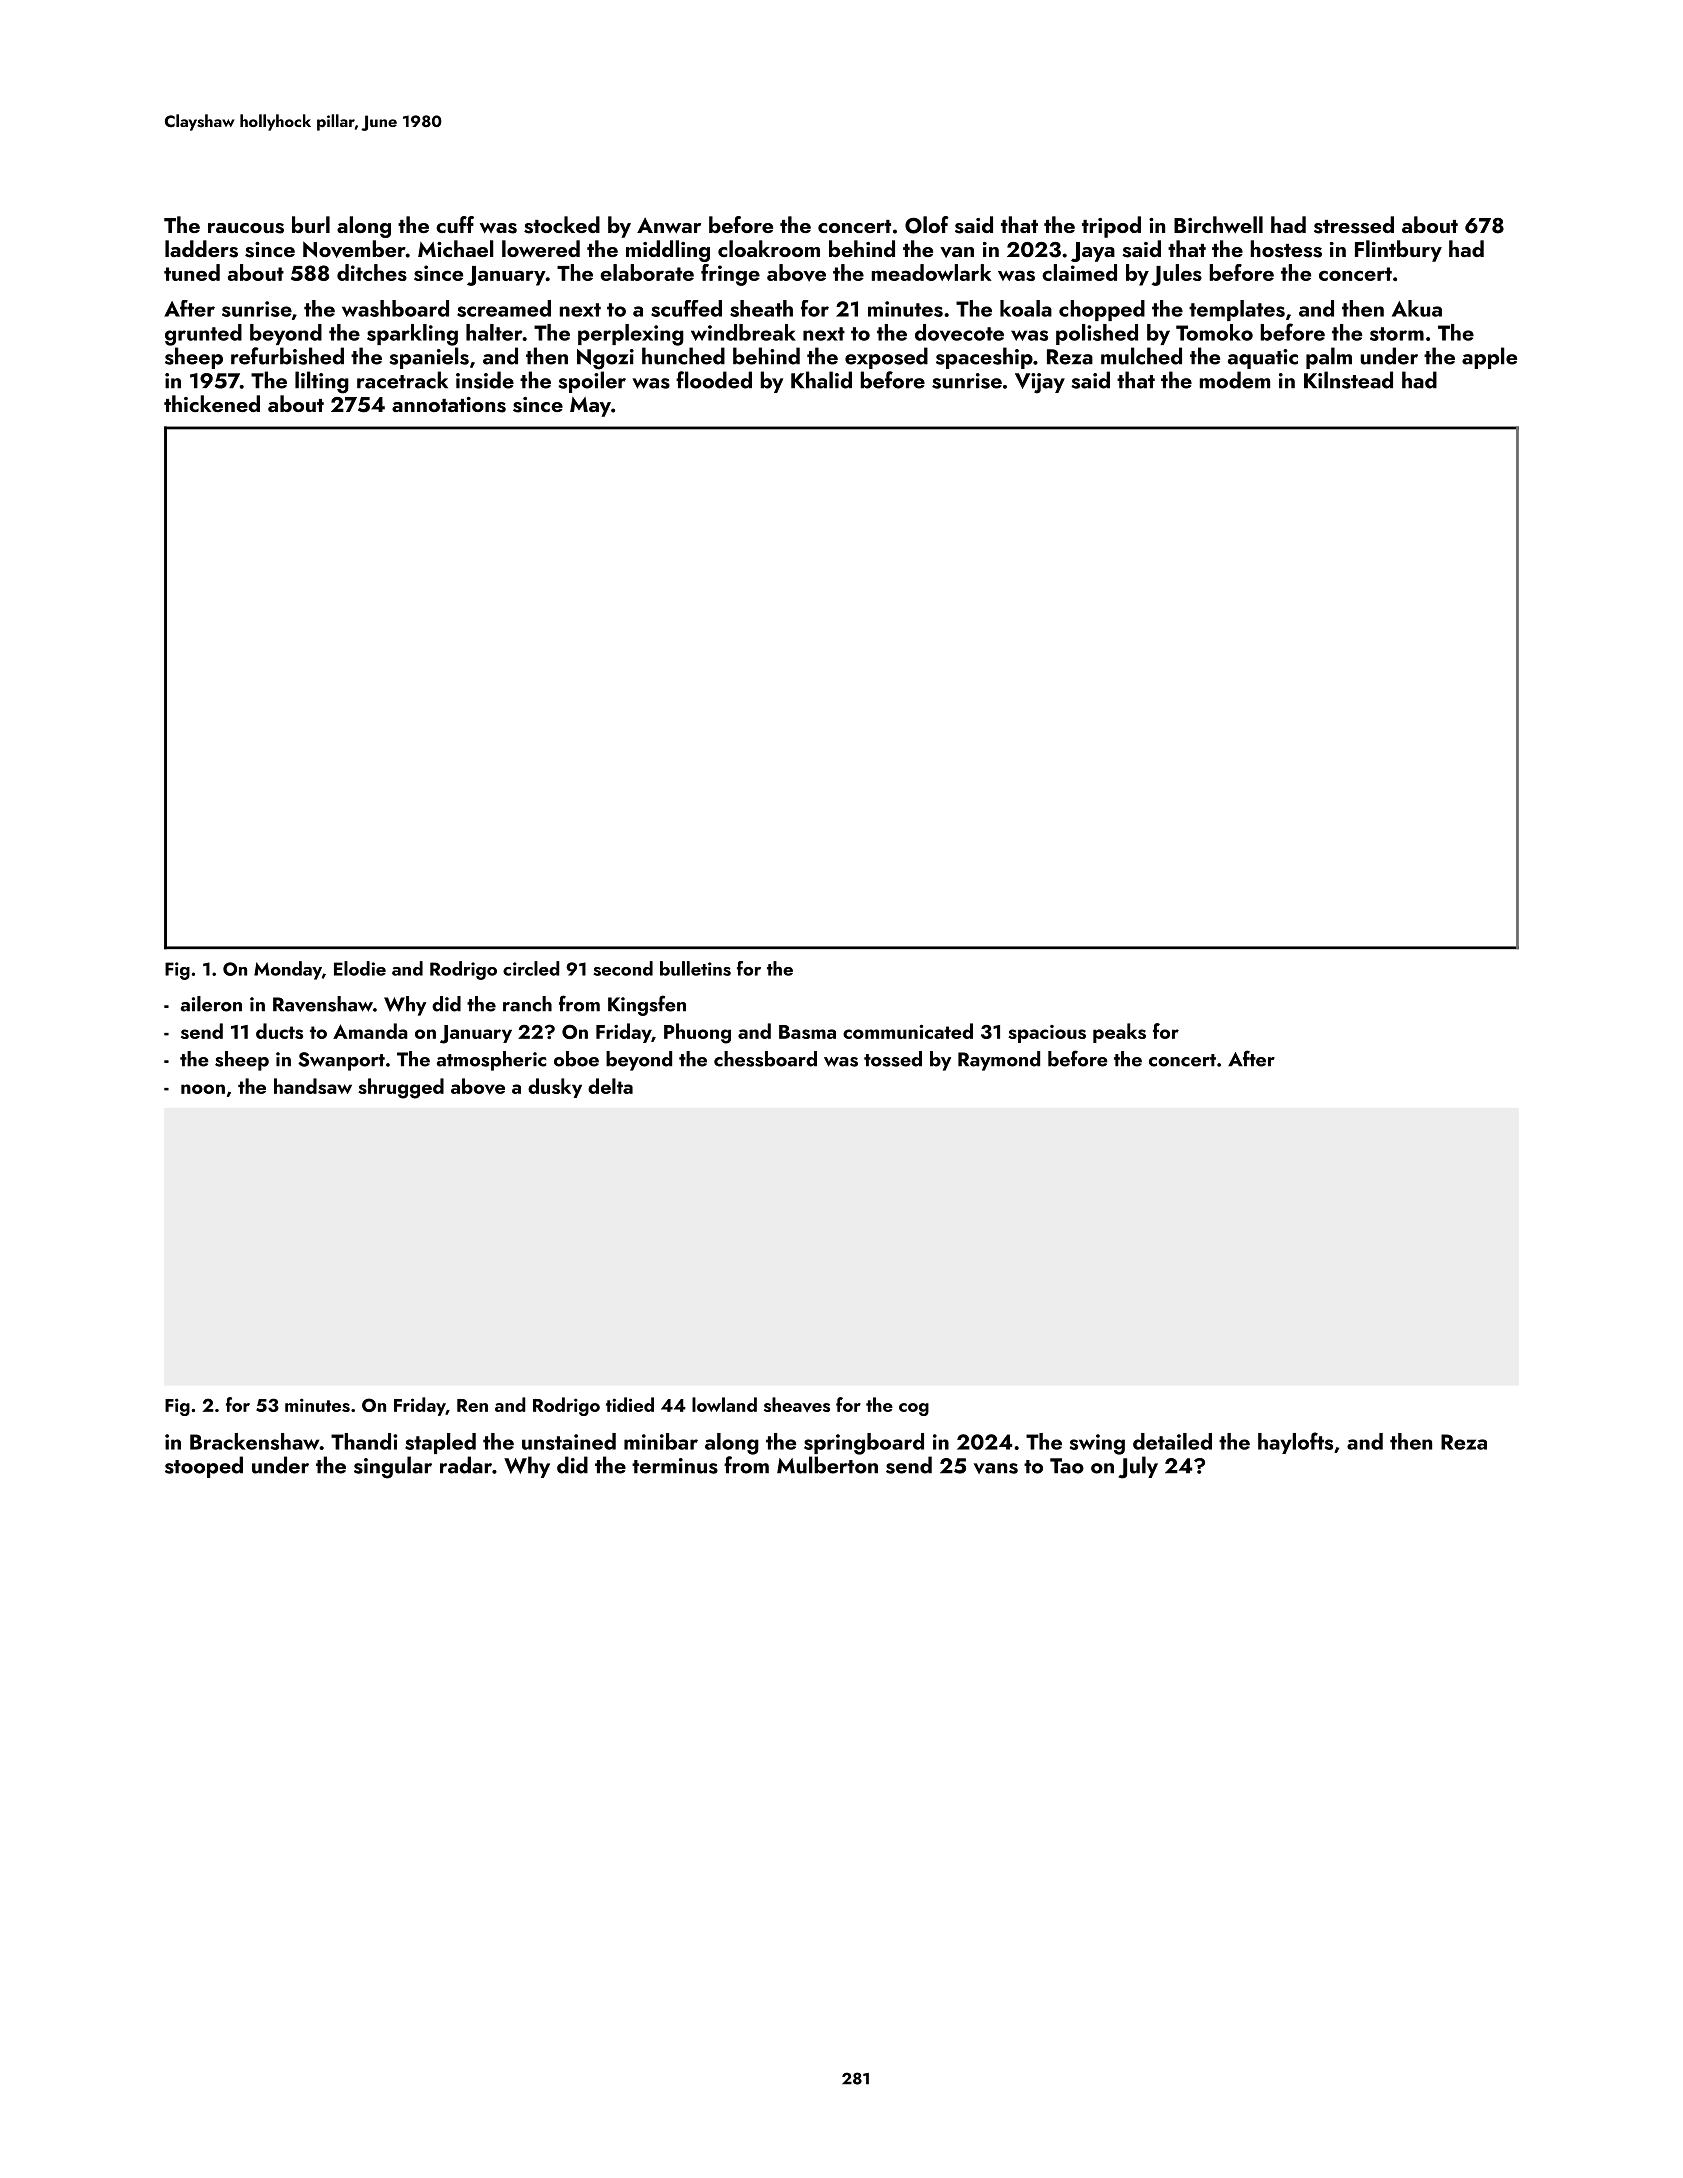 The image size is (1683, 2178). Describe the element at coordinates (201, 249) in the document. I see `ladders` at that location.
